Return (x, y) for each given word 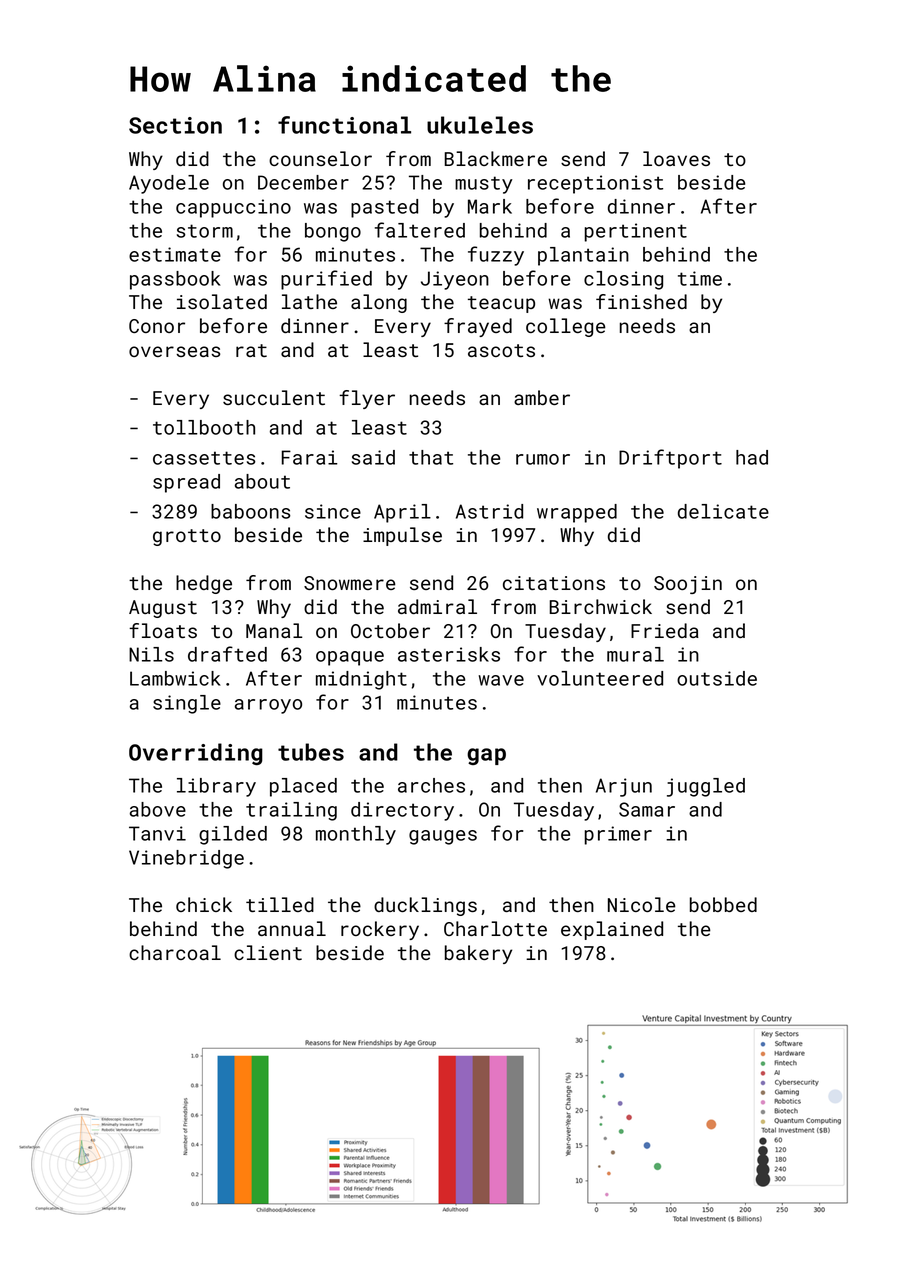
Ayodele (169, 184)
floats (163, 630)
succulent (274, 397)
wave (501, 680)
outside (717, 678)
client (268, 952)
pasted (384, 208)
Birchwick (600, 606)
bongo (333, 232)
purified (326, 280)
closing (623, 280)
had (752, 457)
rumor (543, 459)
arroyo (268, 706)
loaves (676, 158)
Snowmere (350, 583)
